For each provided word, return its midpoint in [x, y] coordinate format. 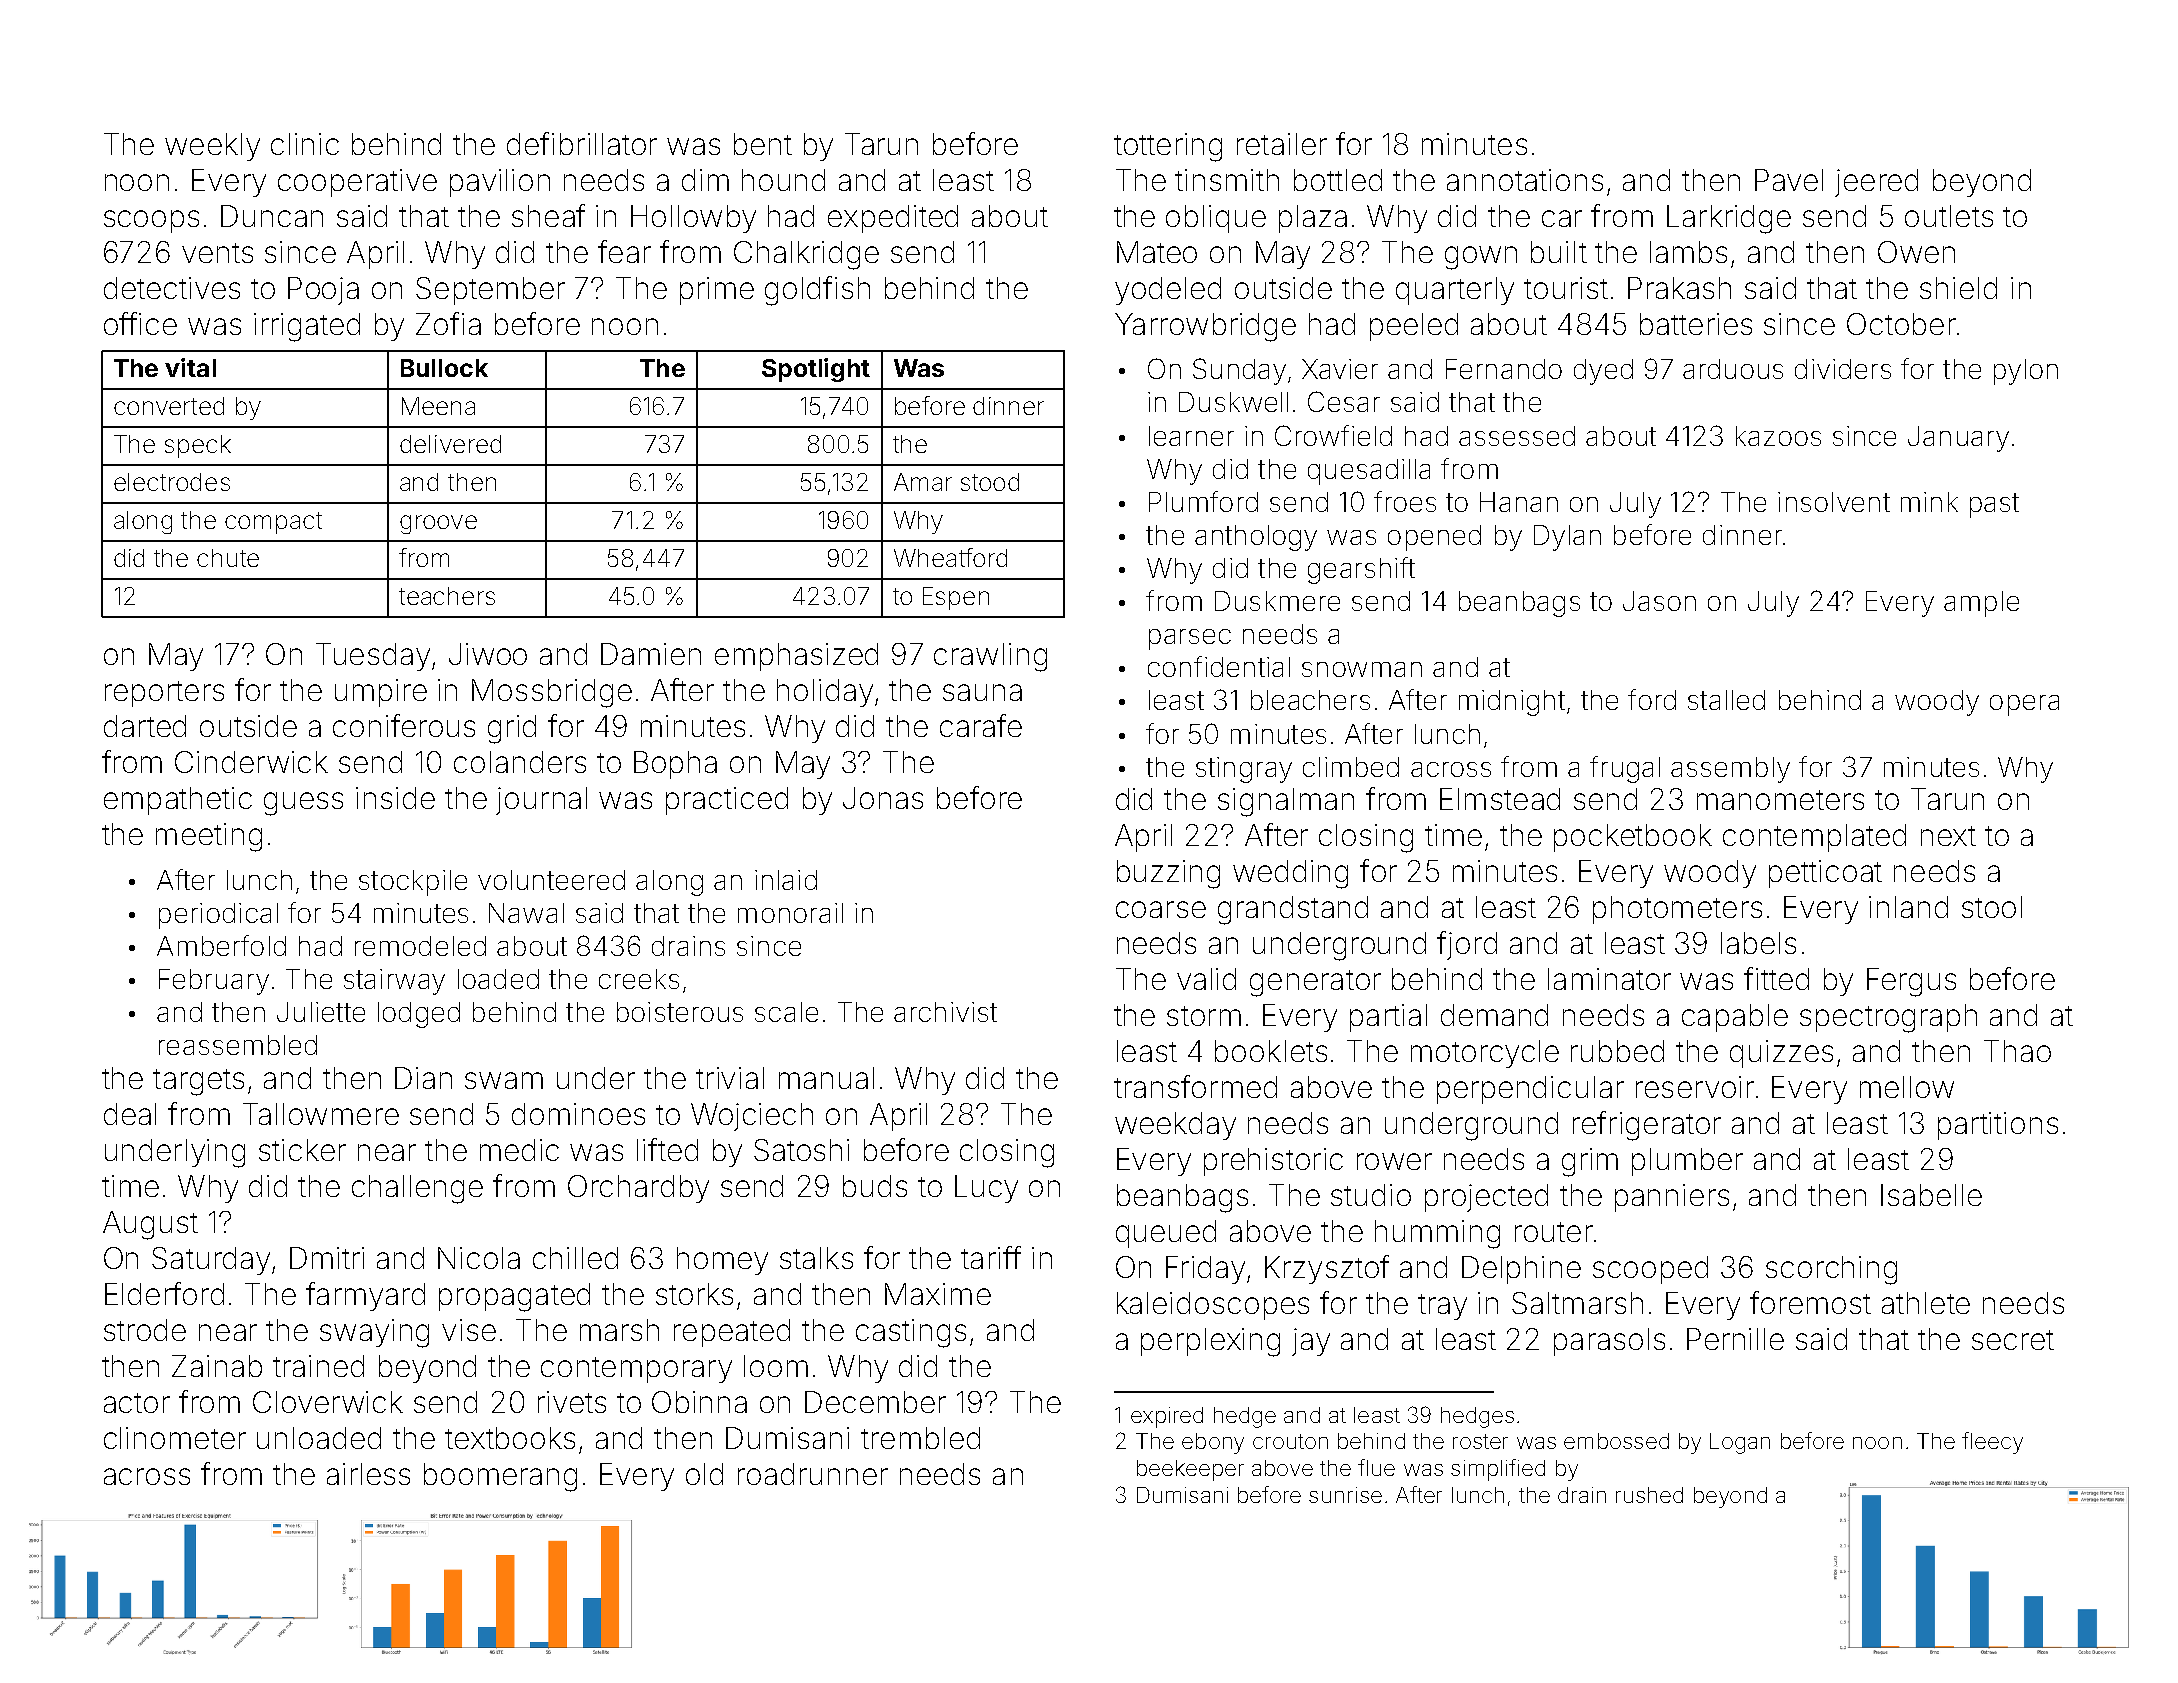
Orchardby [638, 1189]
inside [395, 798]
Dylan [1567, 538]
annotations [1525, 180]
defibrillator [582, 143]
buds [875, 1186]
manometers [1780, 800]
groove [438, 524]
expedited [893, 219]
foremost [1810, 1302]
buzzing [1168, 874]
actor [137, 1403]
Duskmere [1277, 601]
